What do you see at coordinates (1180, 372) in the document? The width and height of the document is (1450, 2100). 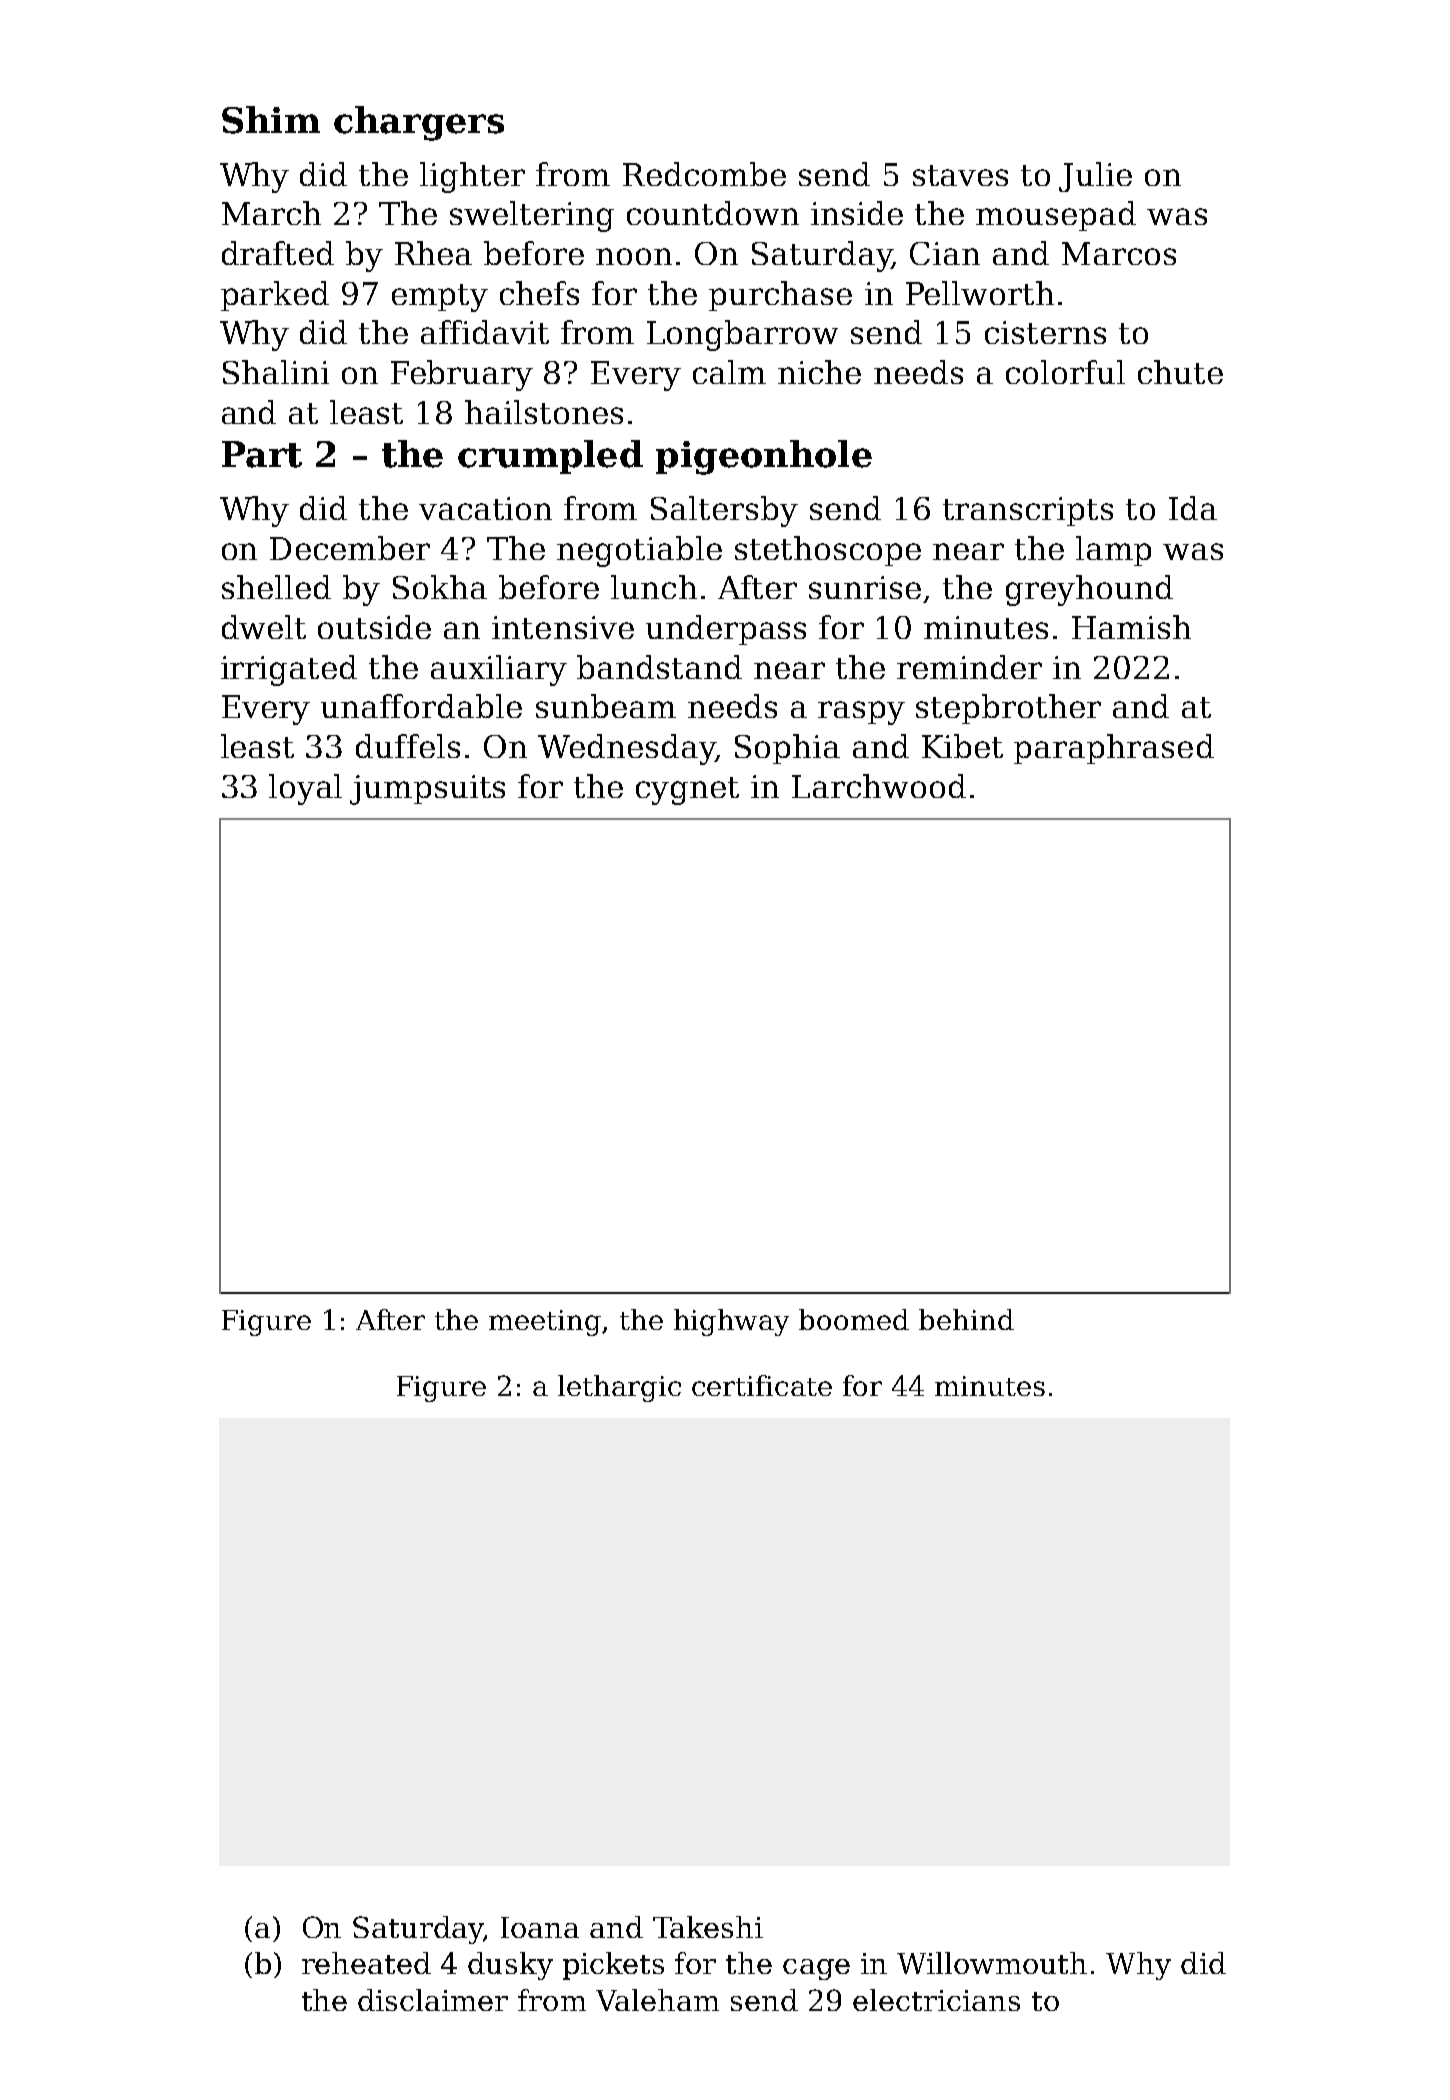 I see `chute` at bounding box center [1180, 372].
